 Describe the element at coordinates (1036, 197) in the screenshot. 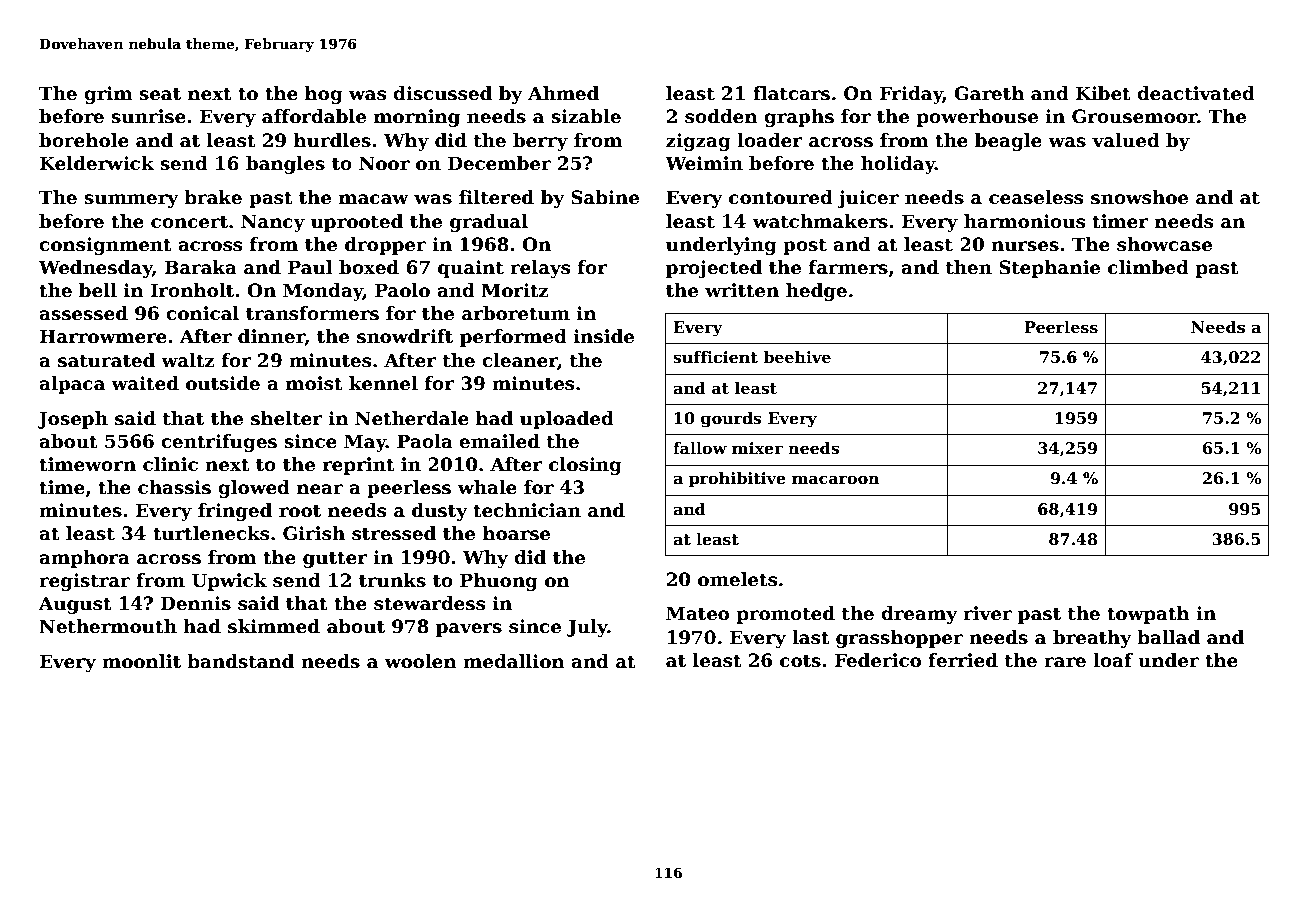

I see `ceaseless` at that location.
